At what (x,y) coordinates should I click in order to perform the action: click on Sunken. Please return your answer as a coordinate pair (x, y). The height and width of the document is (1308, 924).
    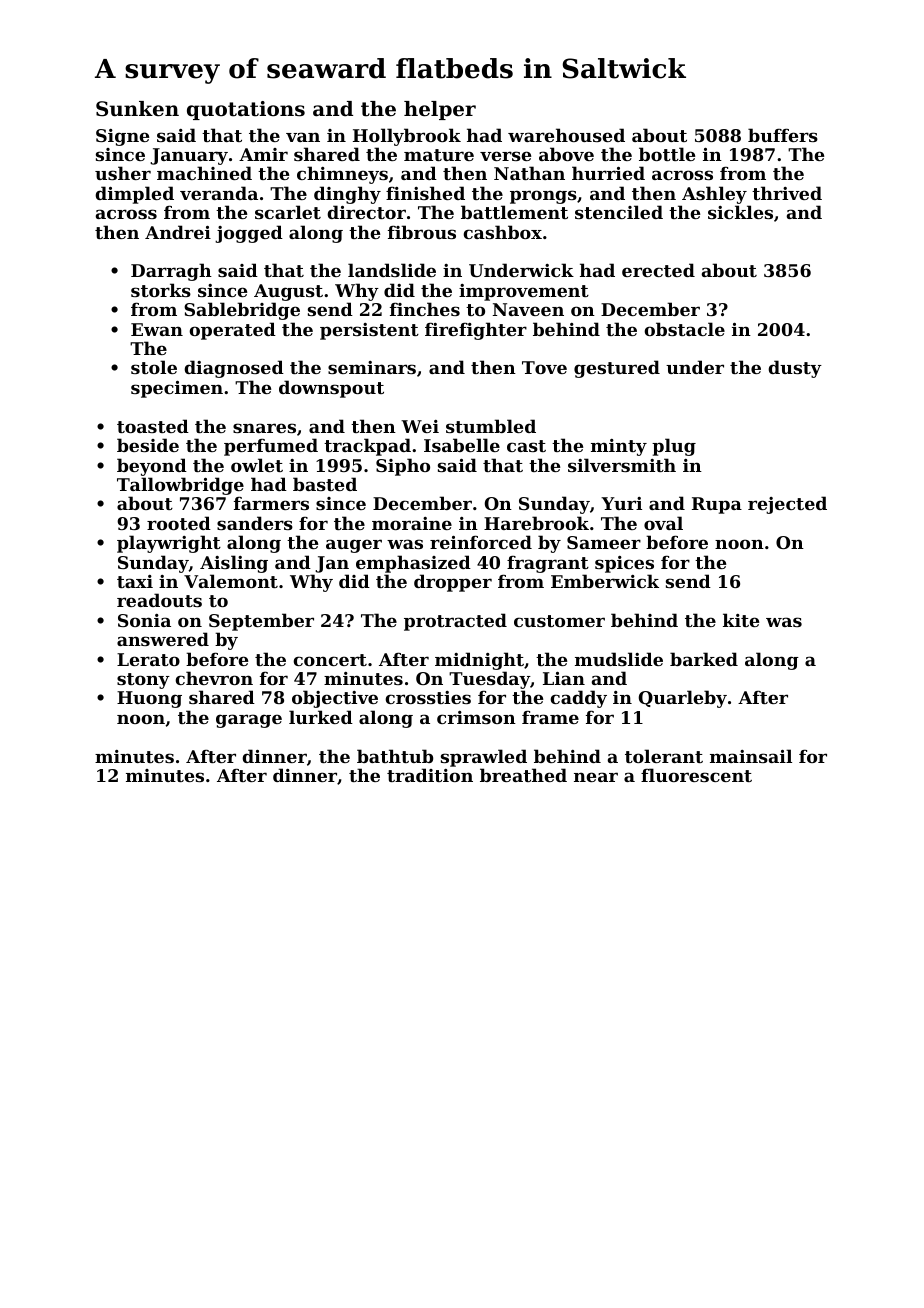
    Looking at the image, I should click on (137, 109).
